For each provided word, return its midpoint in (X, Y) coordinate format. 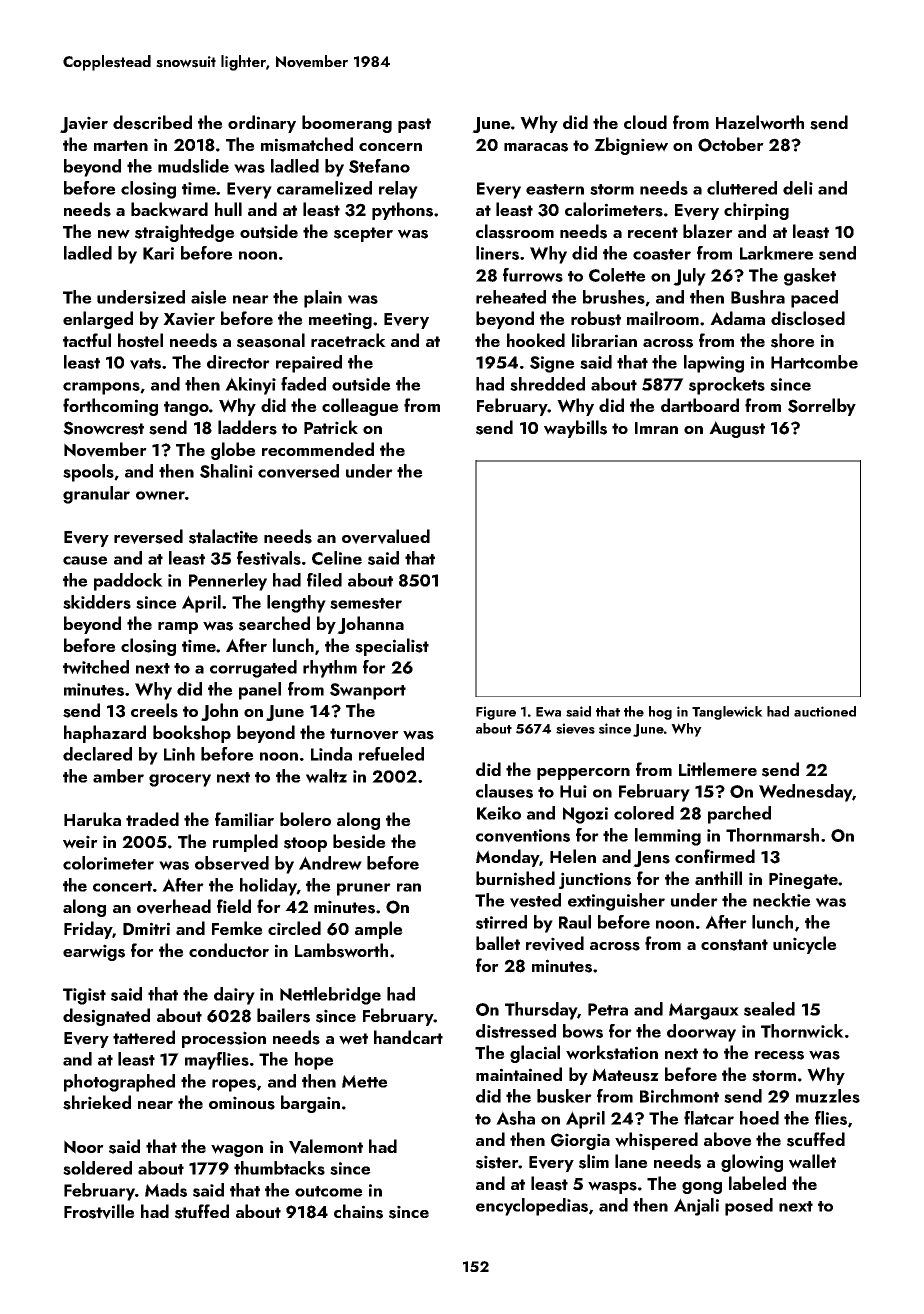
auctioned (825, 711)
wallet (812, 1161)
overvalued (386, 536)
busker (564, 1096)
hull (228, 209)
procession (224, 1039)
